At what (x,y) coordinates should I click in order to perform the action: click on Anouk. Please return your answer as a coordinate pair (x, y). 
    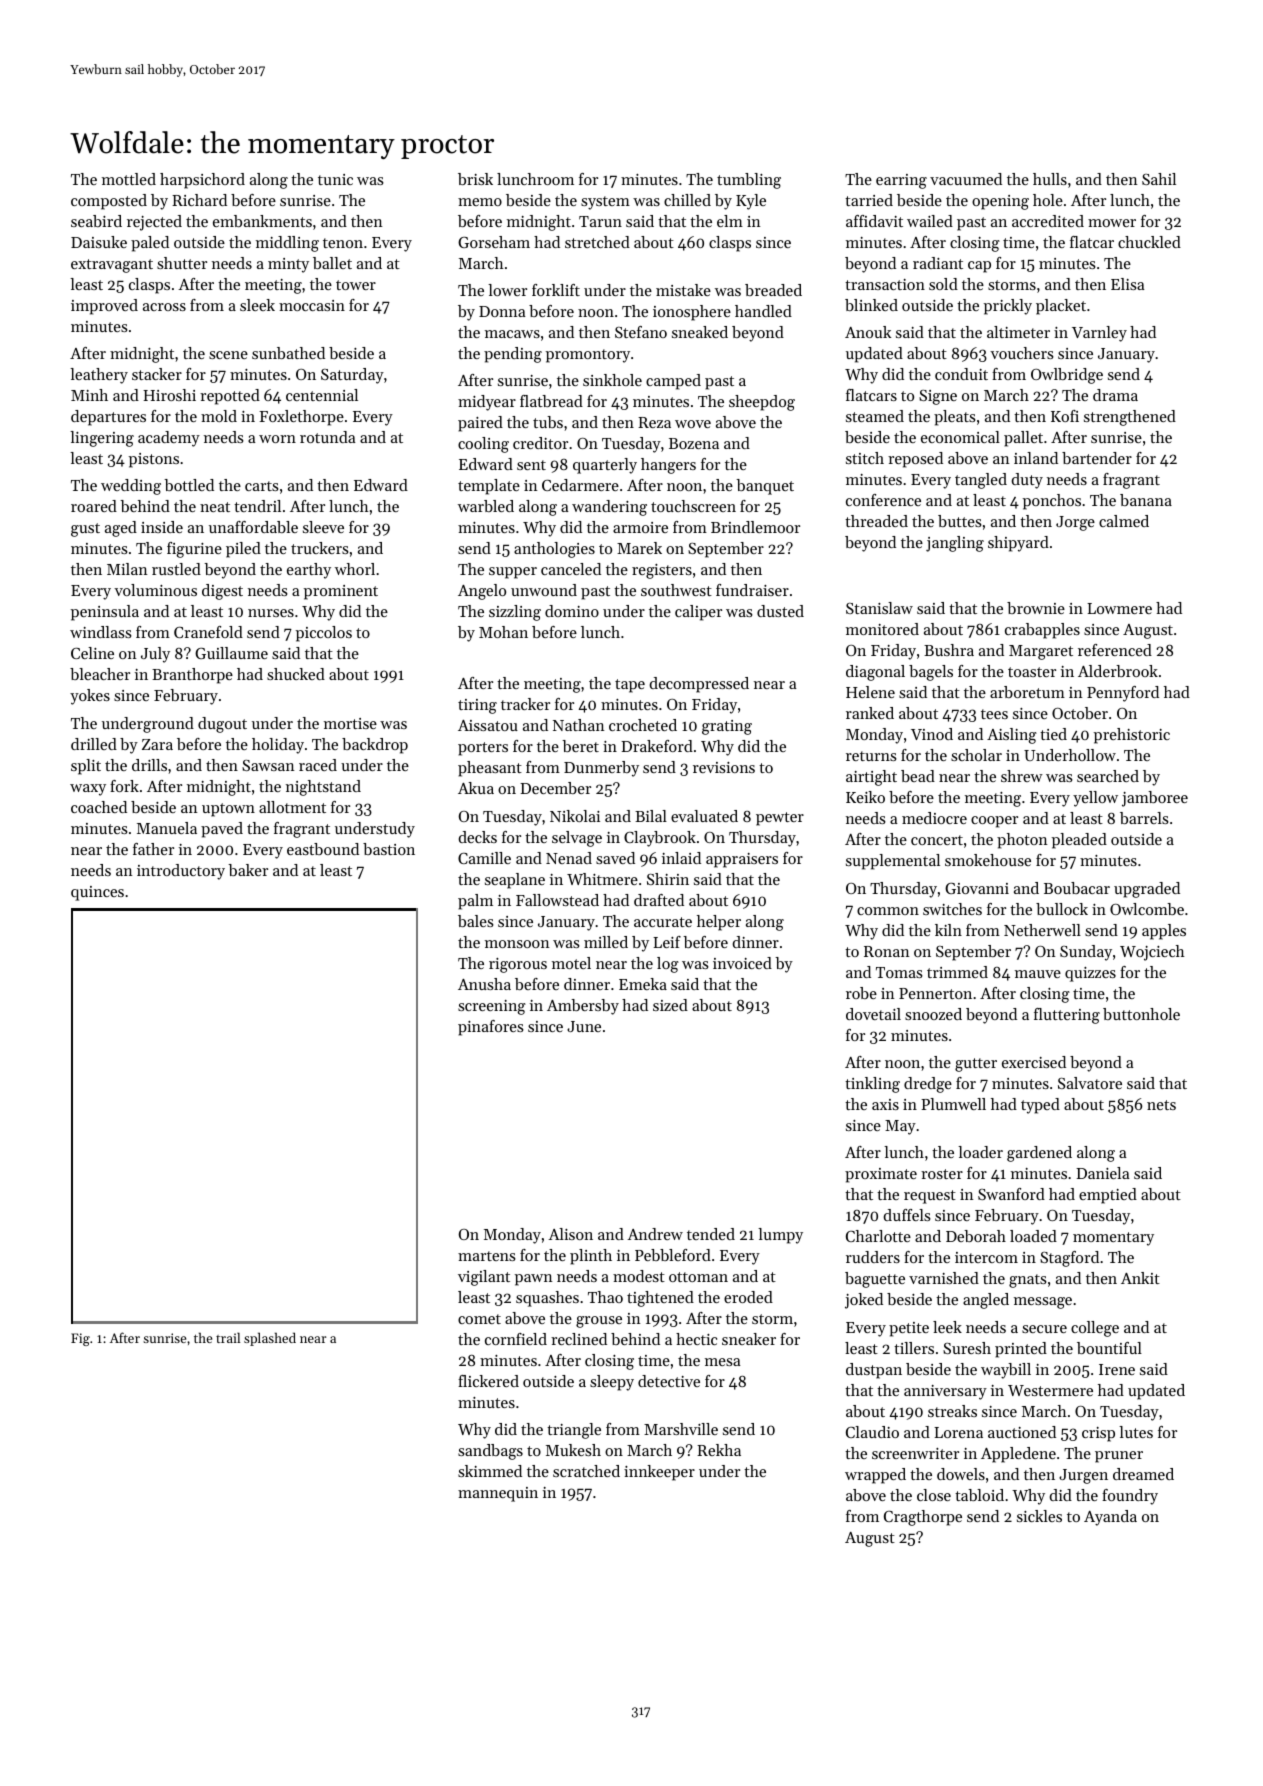
    Looking at the image, I should click on (868, 332).
